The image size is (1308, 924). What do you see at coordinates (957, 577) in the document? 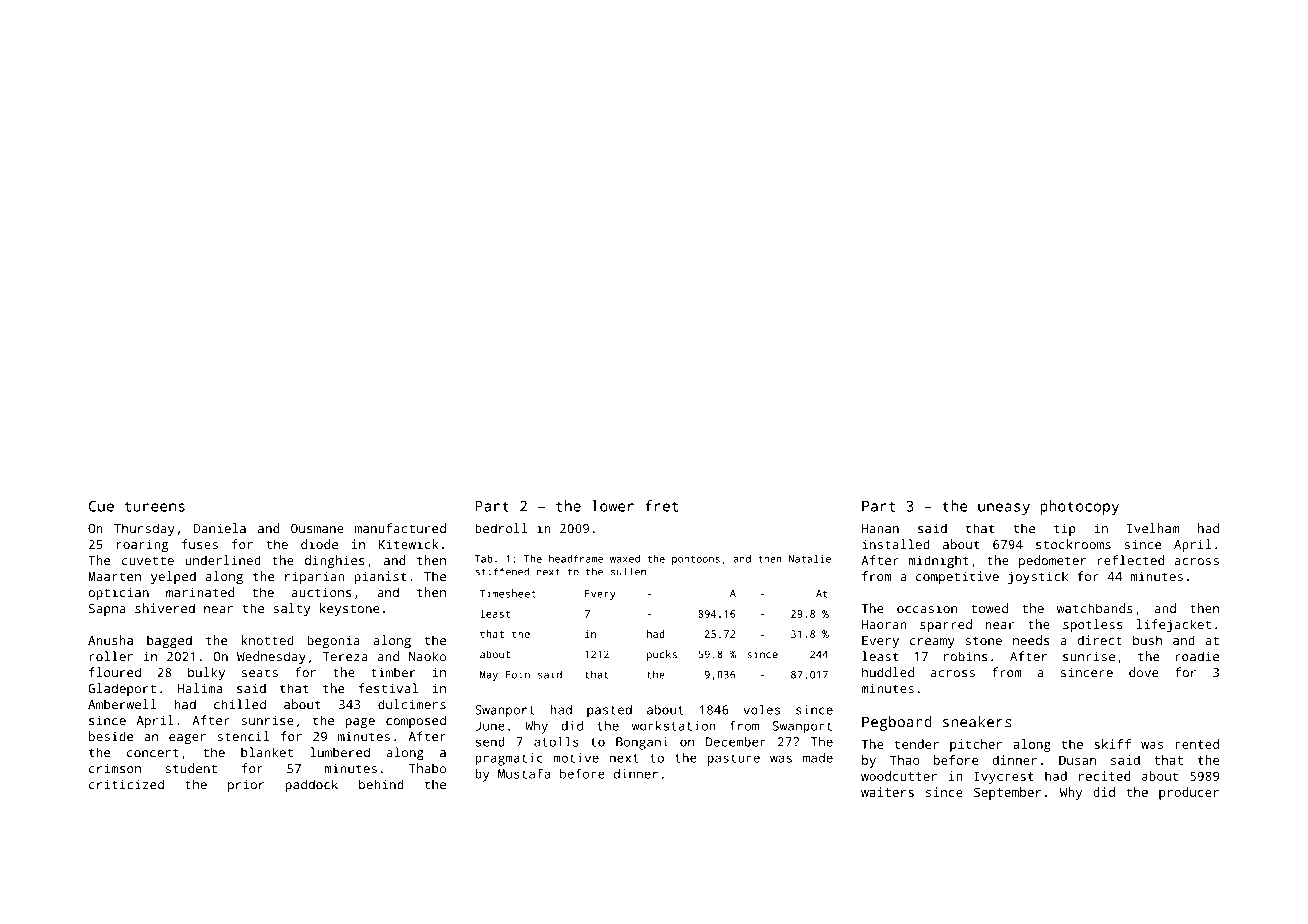
I see `competitive` at bounding box center [957, 577].
